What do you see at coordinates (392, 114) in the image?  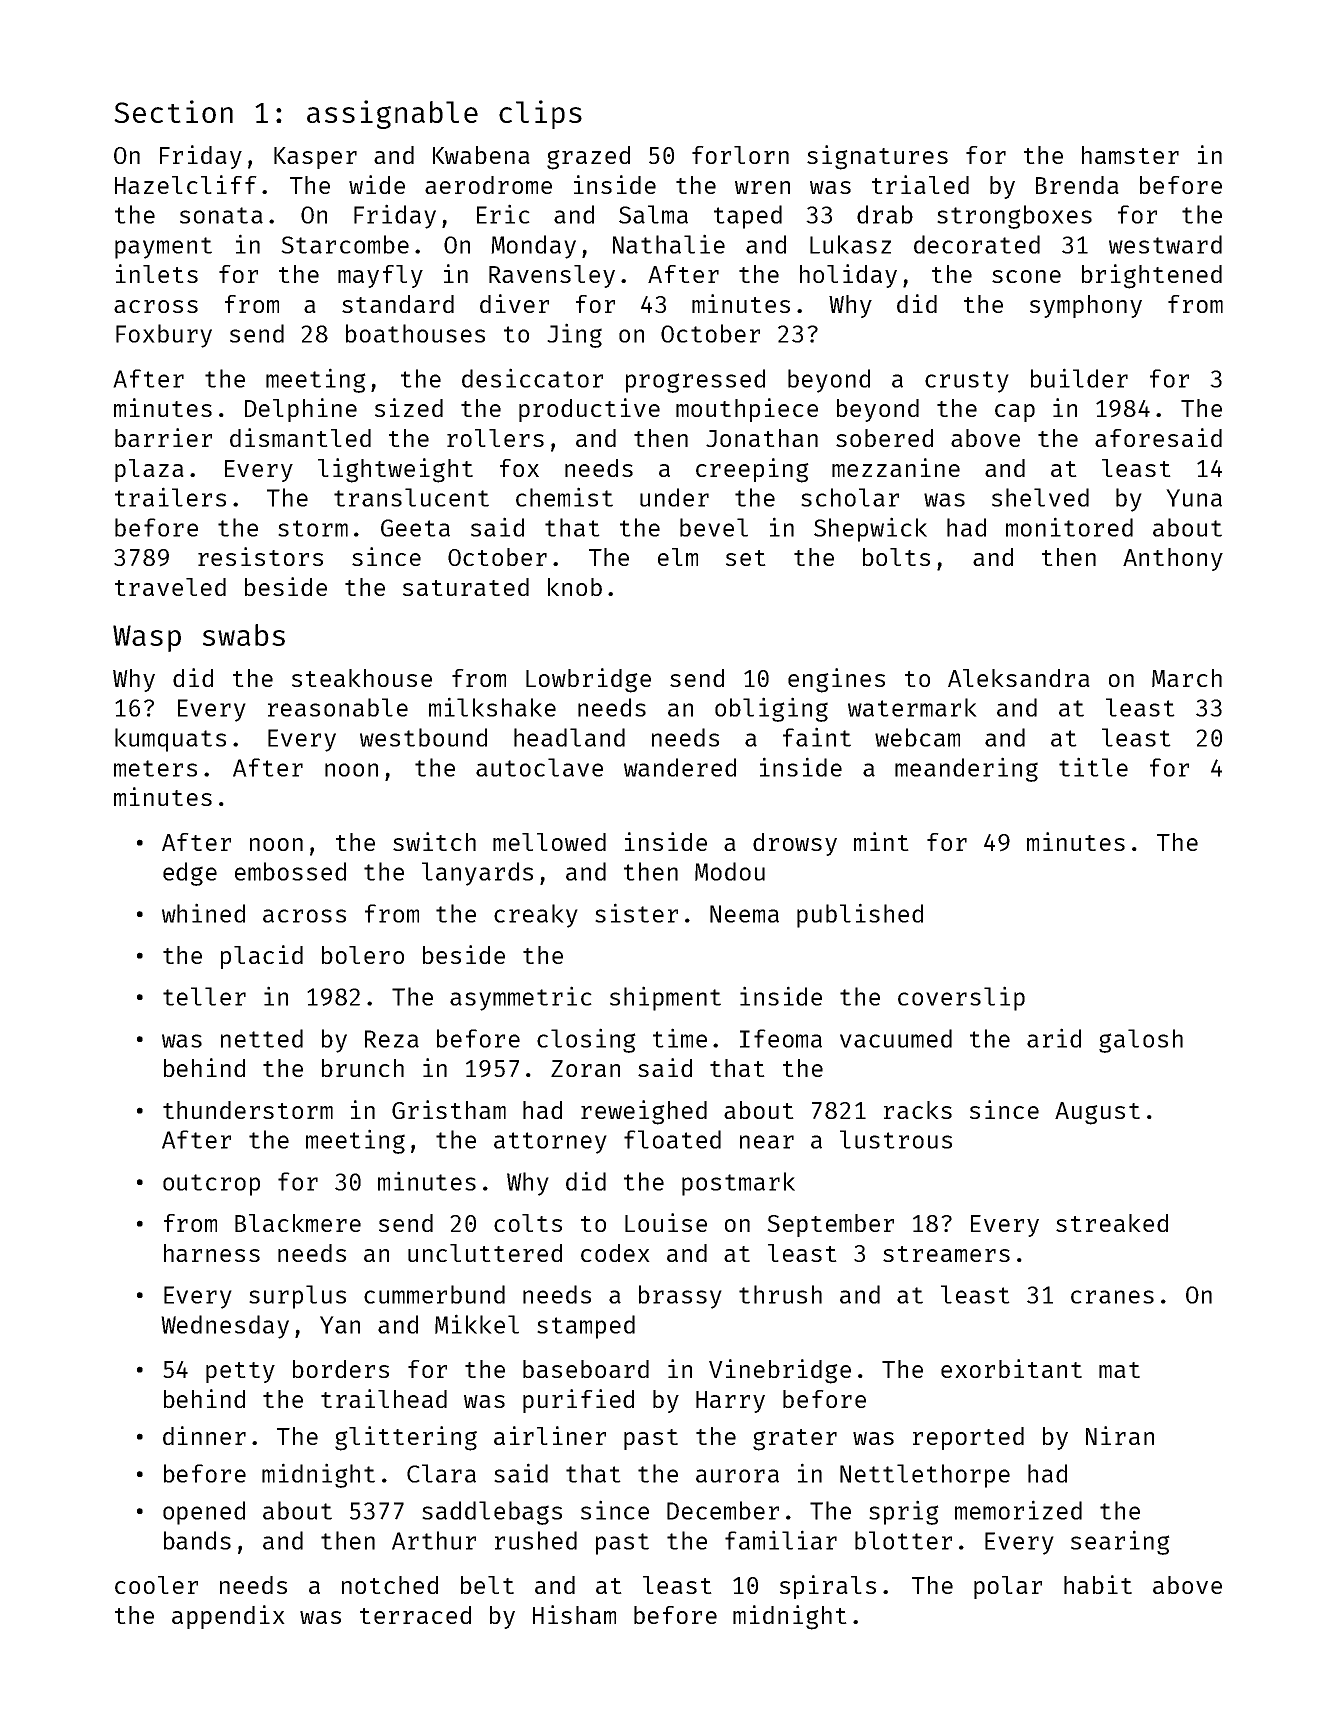 I see `assignable` at bounding box center [392, 114].
